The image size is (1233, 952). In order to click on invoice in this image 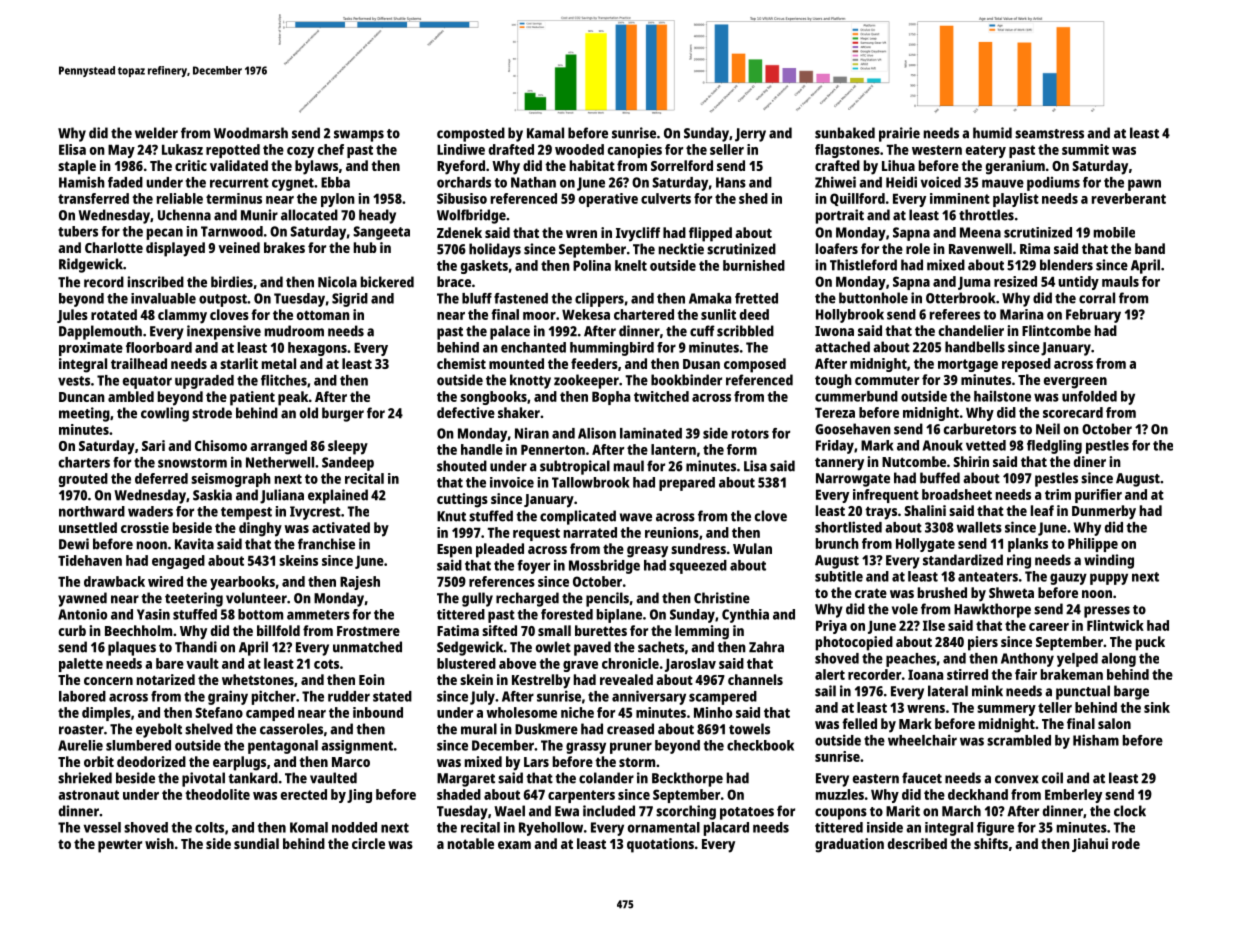, I will do `click(512, 482)`.
